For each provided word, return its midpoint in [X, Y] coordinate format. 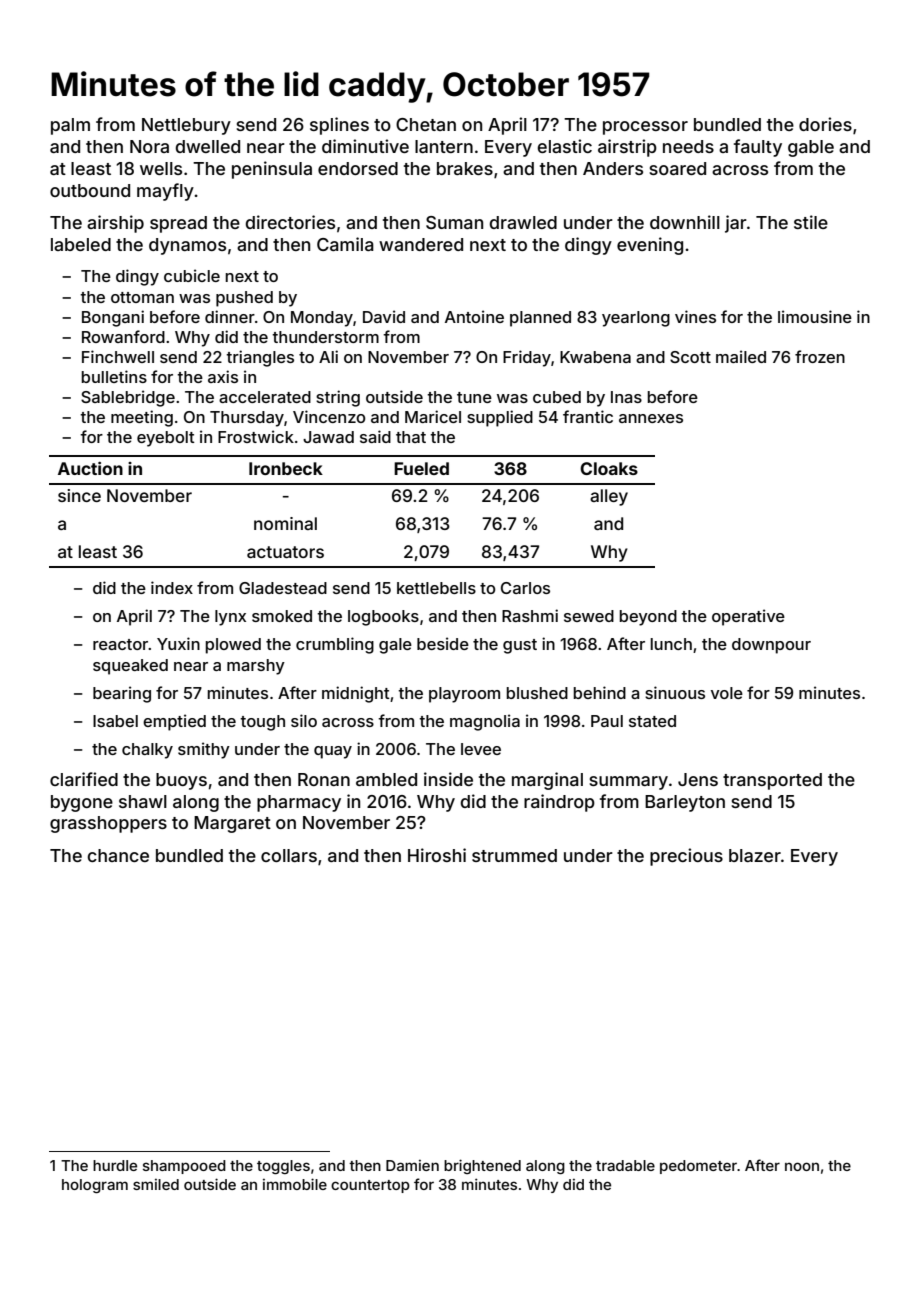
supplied [500, 418]
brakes [465, 168]
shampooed [184, 1167]
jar [736, 224]
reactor [121, 644]
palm [70, 126]
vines [695, 316]
